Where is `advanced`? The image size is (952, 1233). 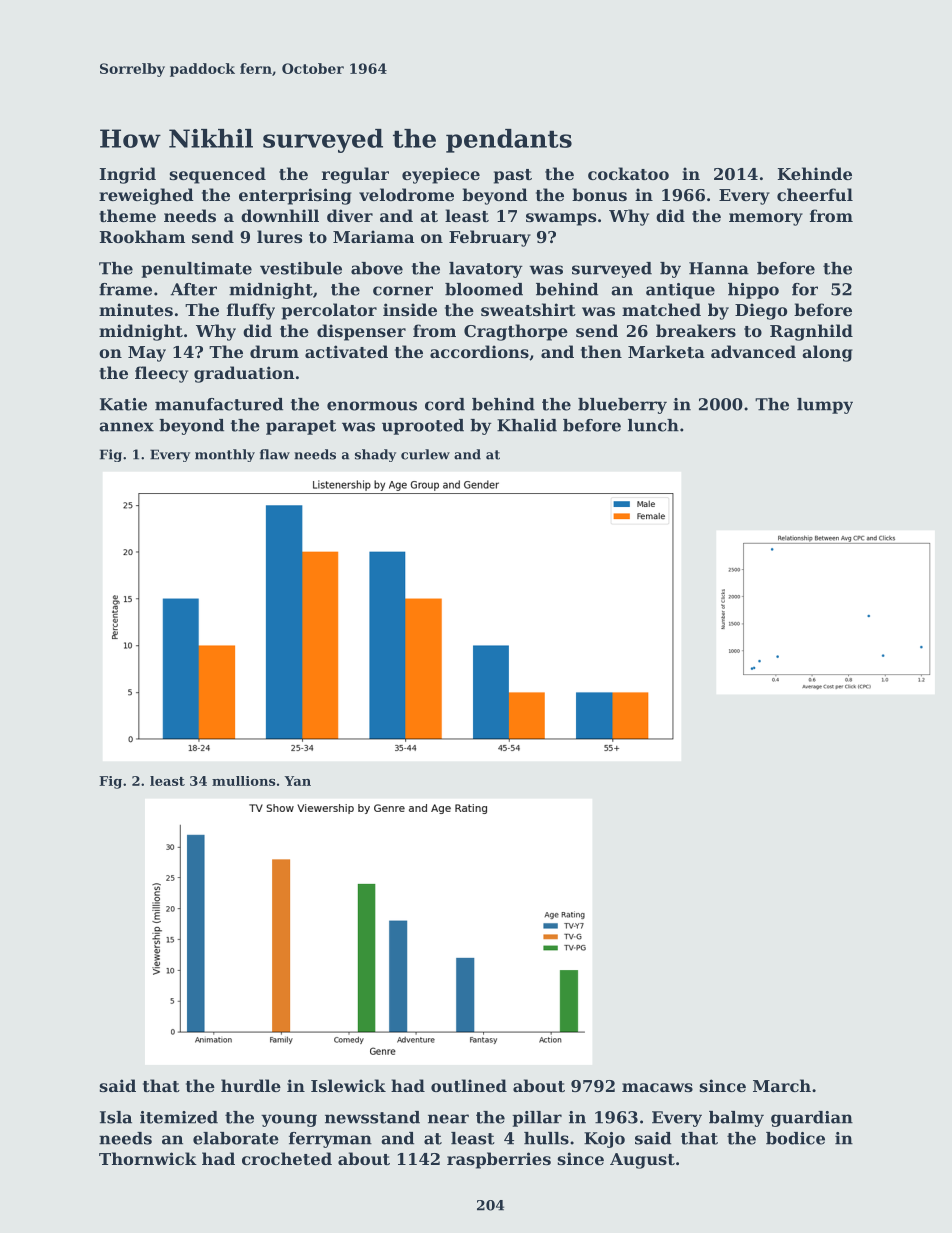
advanced is located at coordinates (753, 351).
